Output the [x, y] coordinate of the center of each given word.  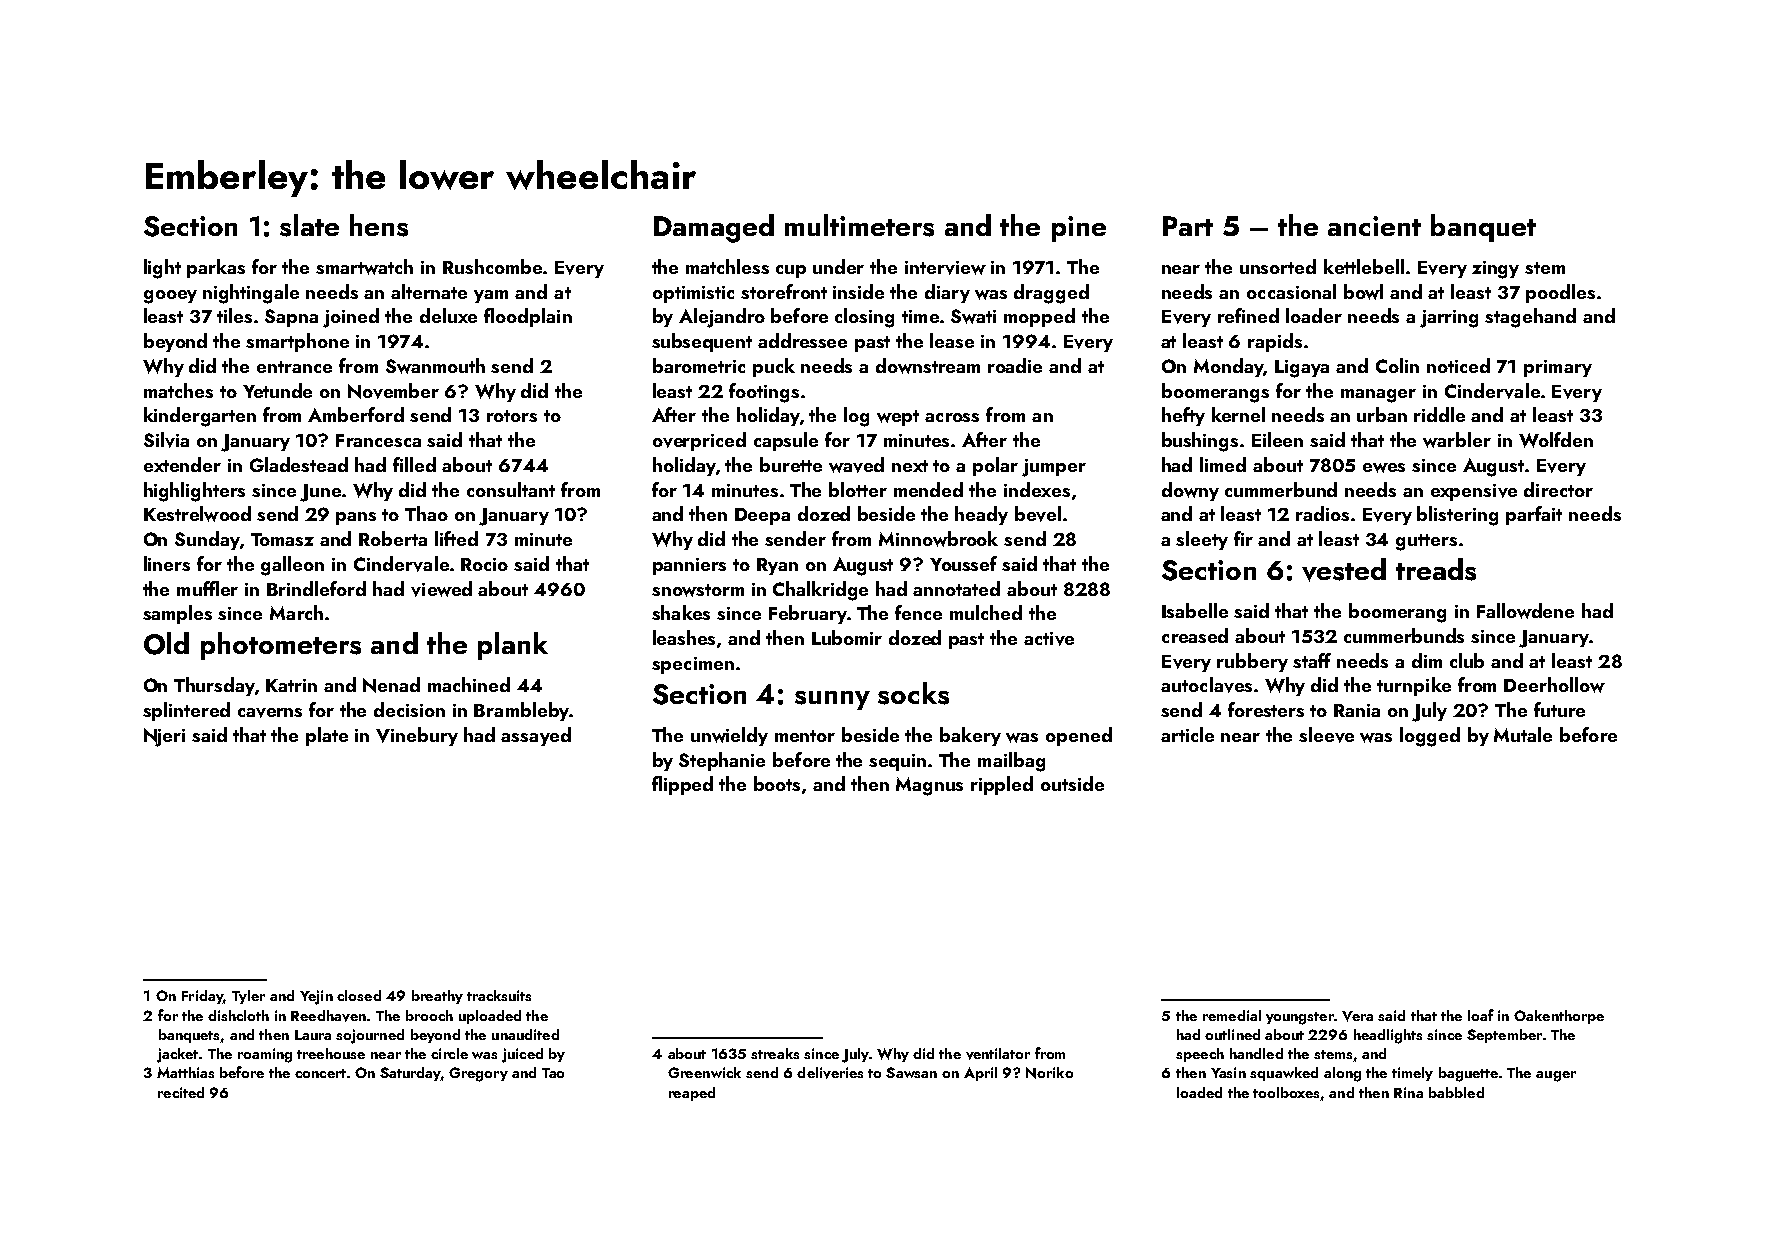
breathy [437, 997]
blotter [858, 489]
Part [1188, 226]
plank [513, 646]
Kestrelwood [197, 514]
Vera [1357, 1016]
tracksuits [499, 995]
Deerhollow [1554, 685]
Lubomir [847, 637]
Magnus [929, 786]
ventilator [998, 1054]
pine [1079, 229]
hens [379, 225]
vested [1344, 570]
